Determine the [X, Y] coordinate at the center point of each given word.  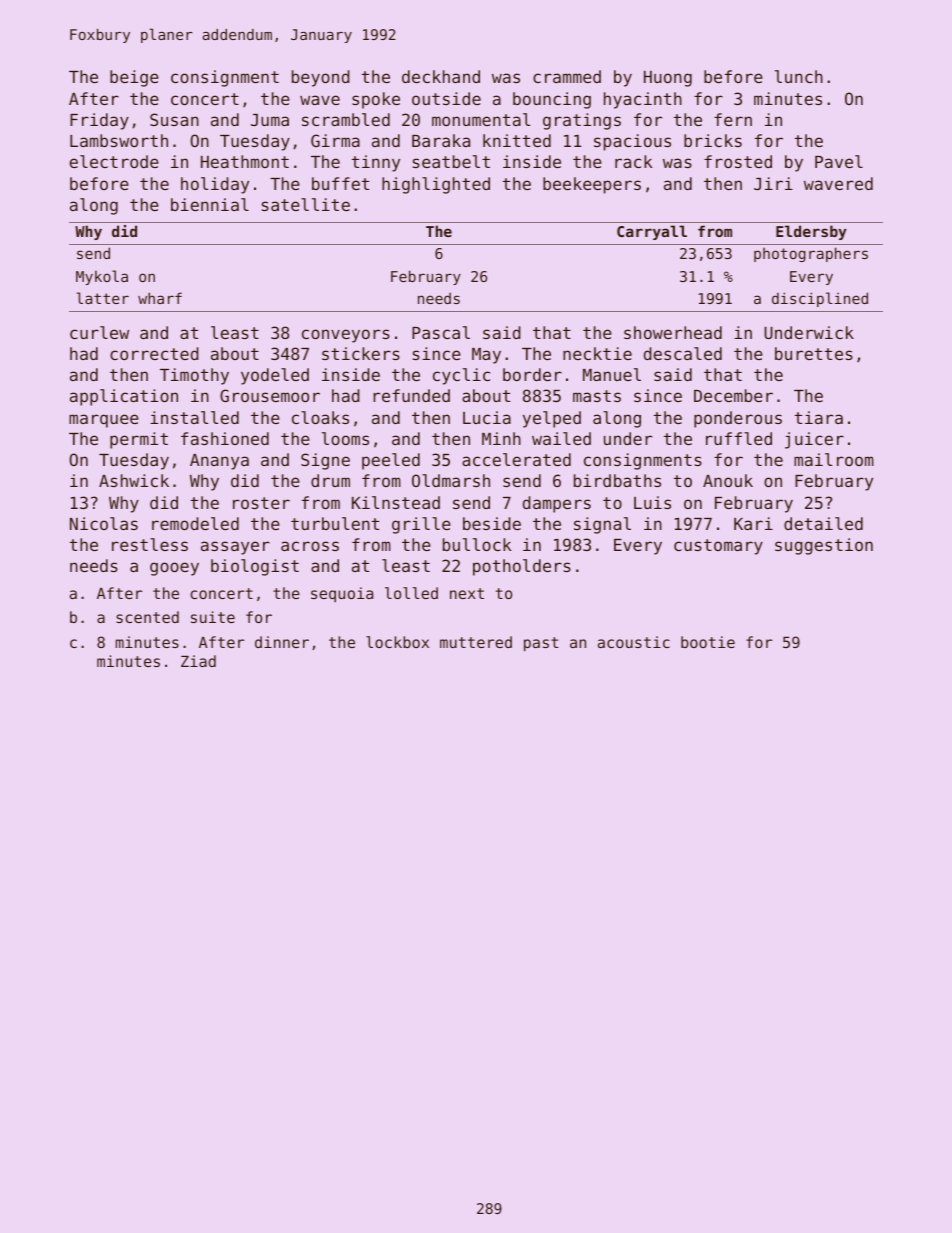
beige [134, 78]
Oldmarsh [451, 480]
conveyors [346, 336]
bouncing [552, 100]
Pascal [441, 332]
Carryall [652, 232]
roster [261, 503]
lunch [799, 76]
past [541, 644]
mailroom [834, 459]
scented [147, 617]
